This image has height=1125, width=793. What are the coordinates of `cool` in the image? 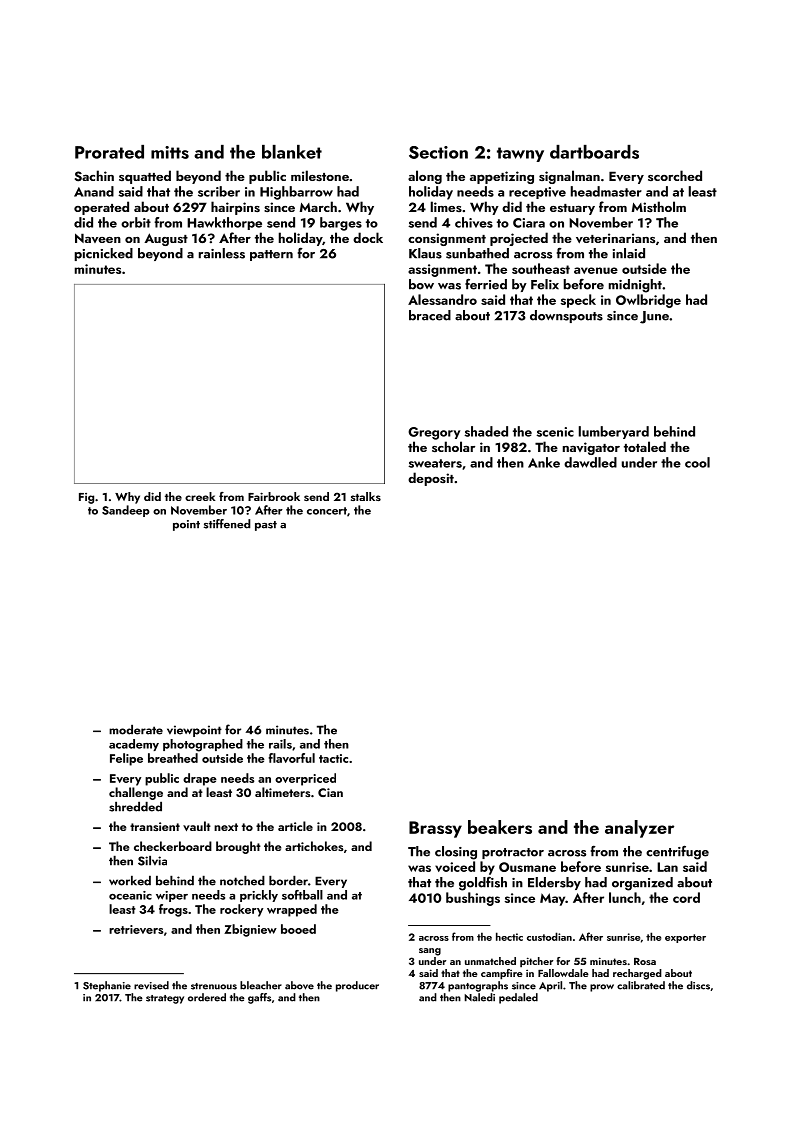 It's located at (697, 462).
